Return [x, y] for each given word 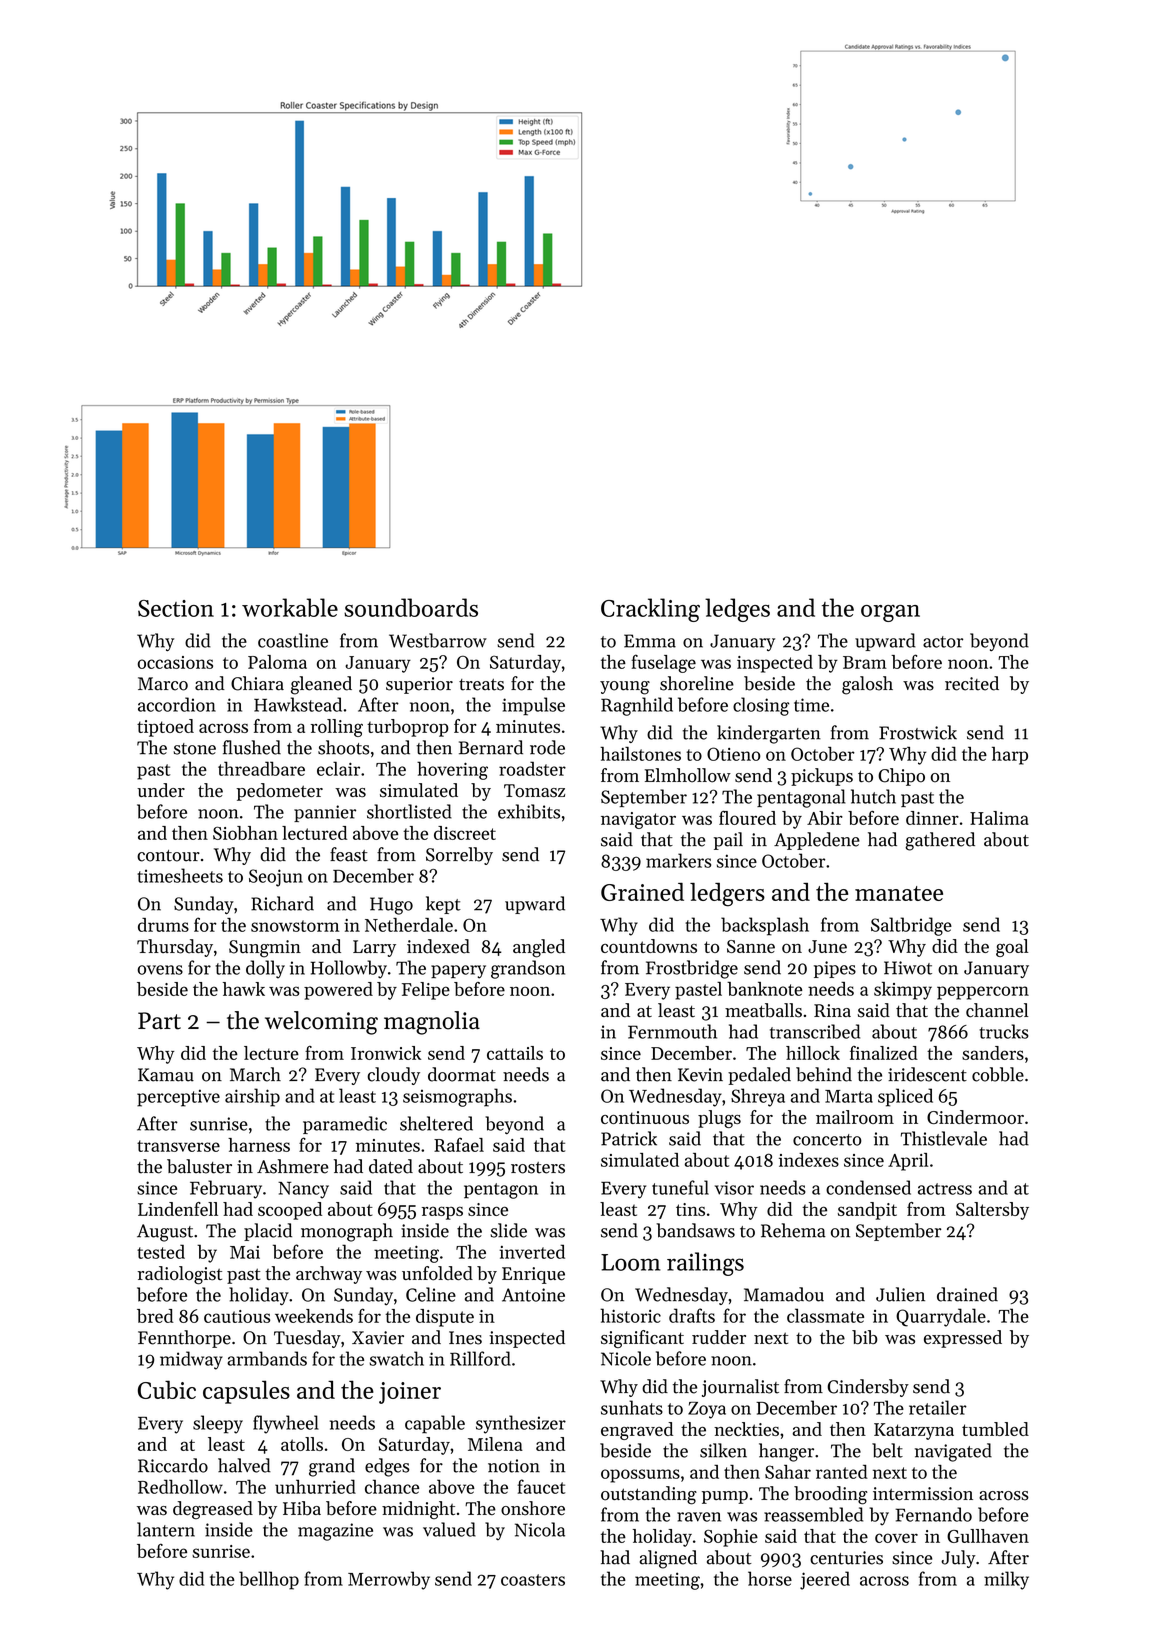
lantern [166, 1529]
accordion [177, 704]
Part [159, 1021]
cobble [998, 1074]
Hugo [391, 906]
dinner [932, 818]
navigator [638, 820]
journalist [740, 1388]
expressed [963, 1339]
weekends [314, 1316]
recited [972, 683]
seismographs [457, 1097]
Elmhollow [688, 775]
